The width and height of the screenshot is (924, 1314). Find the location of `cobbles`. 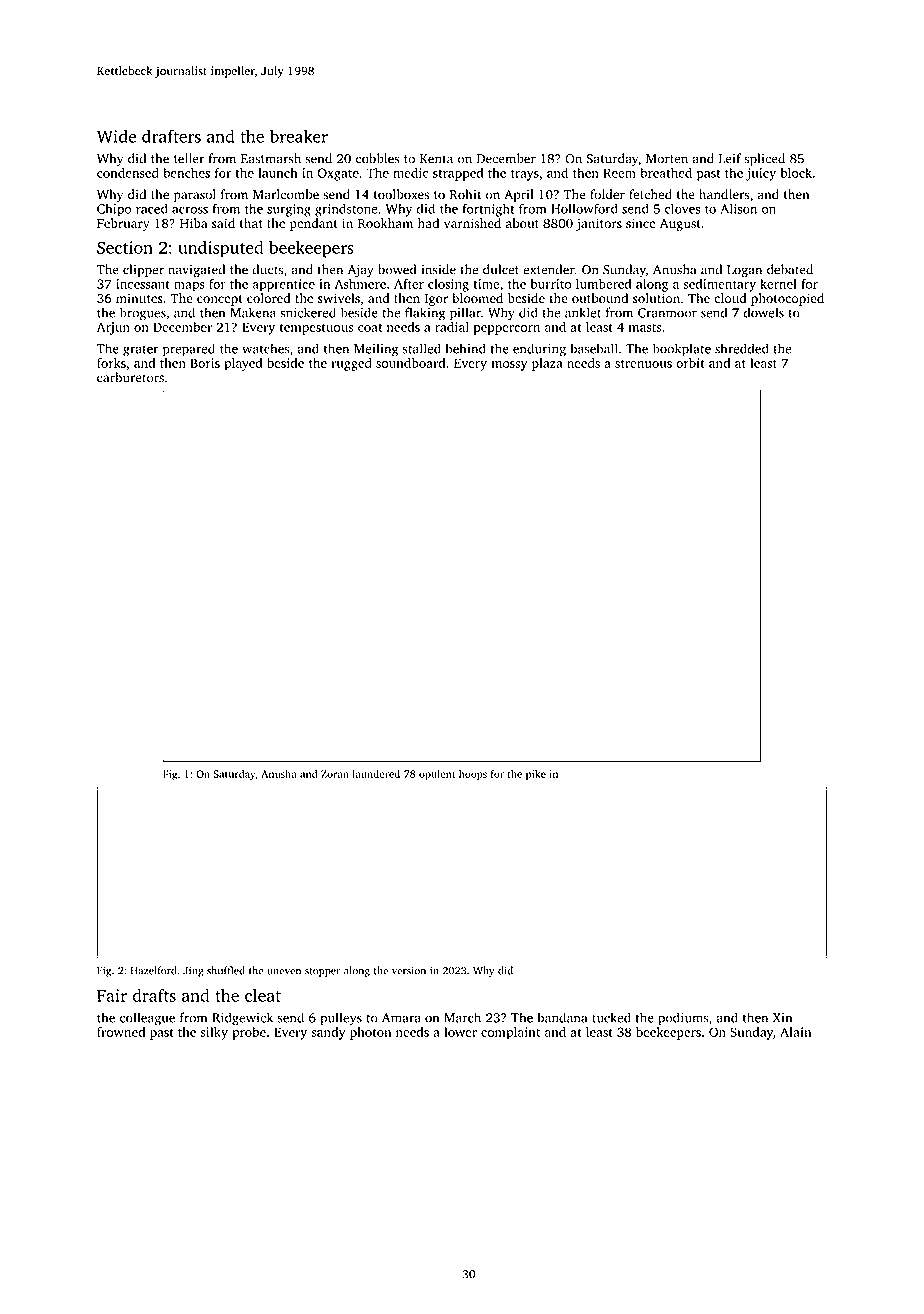

cobbles is located at coordinates (378, 158).
